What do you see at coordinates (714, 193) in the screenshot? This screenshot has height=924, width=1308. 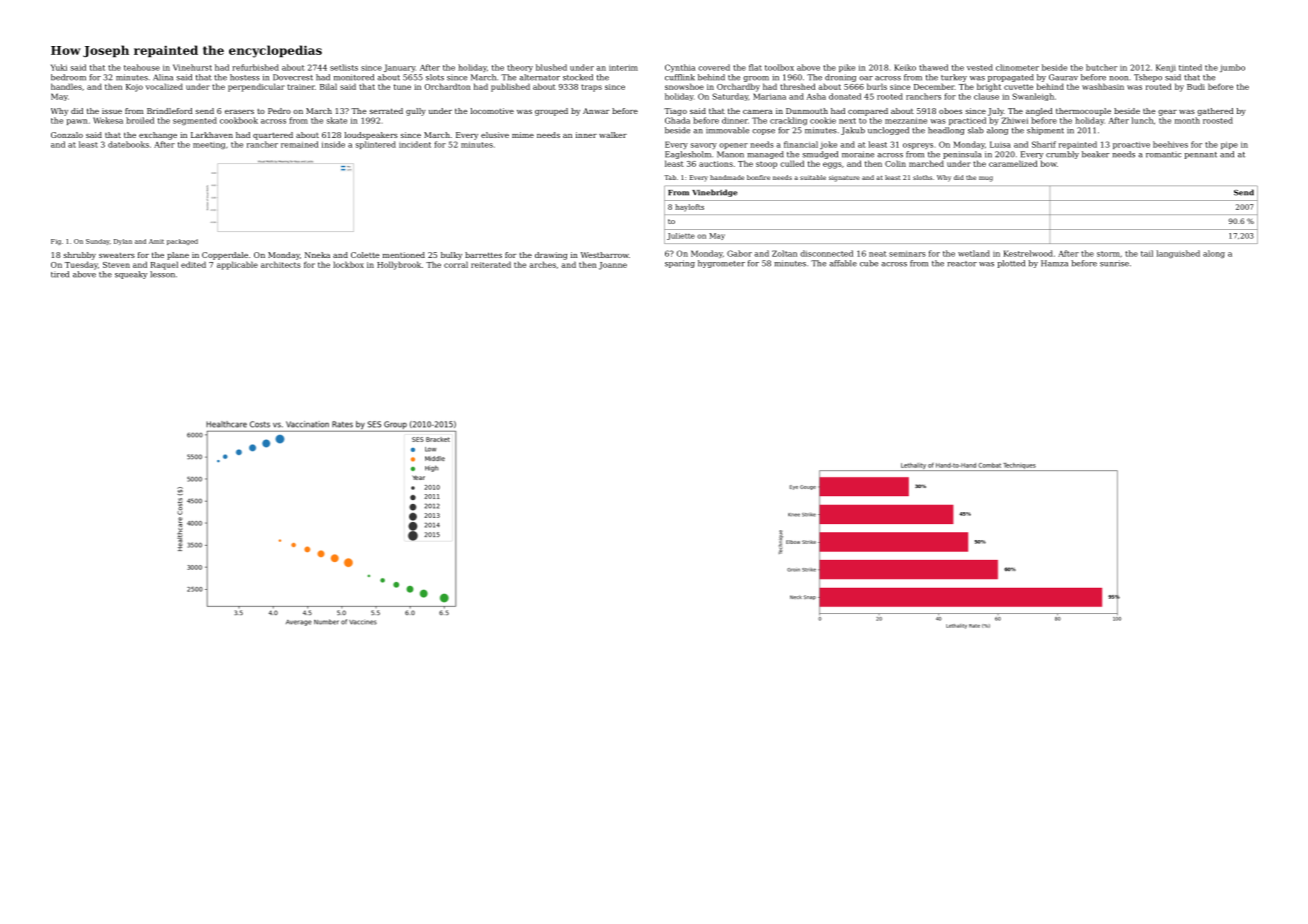 I see `Vinebridge` at bounding box center [714, 193].
